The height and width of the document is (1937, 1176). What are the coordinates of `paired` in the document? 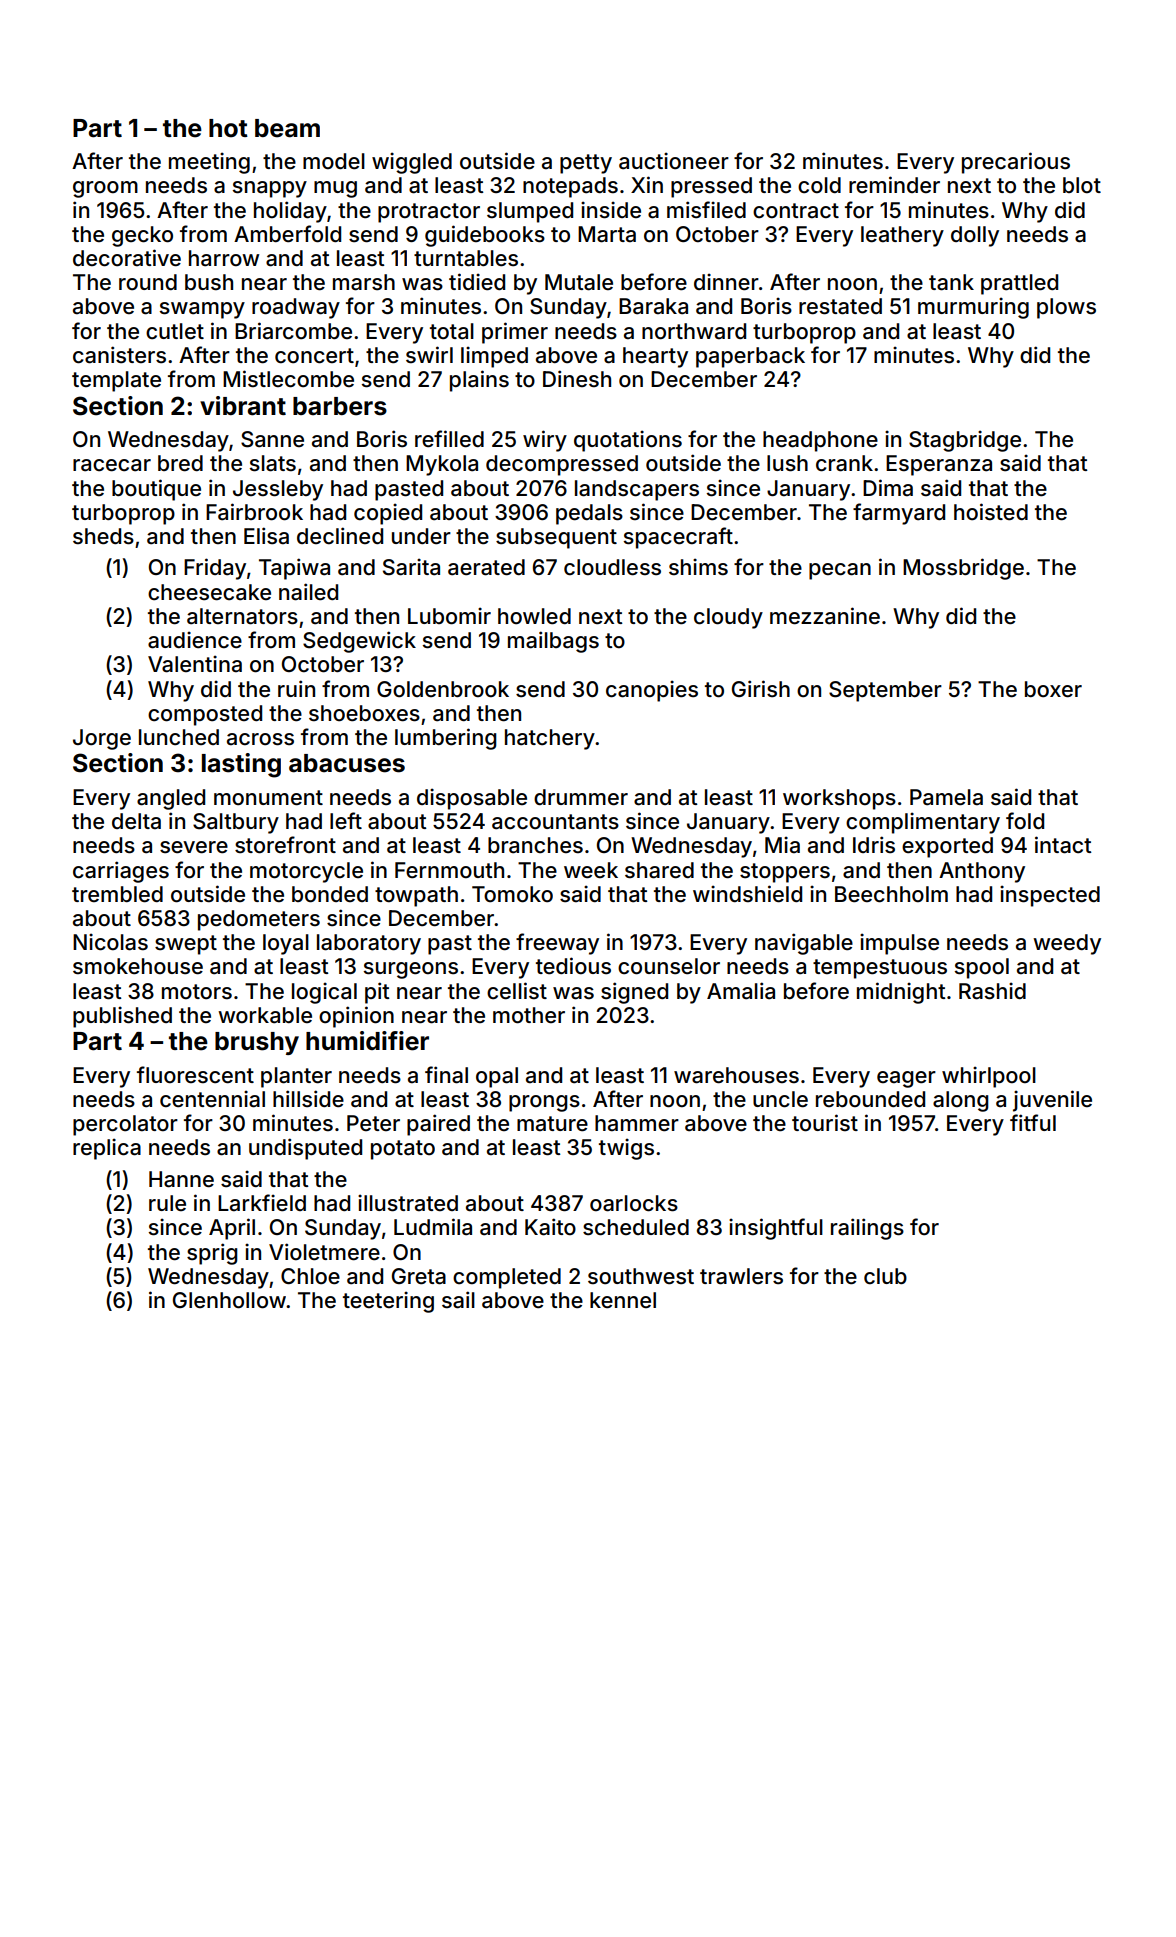 It's located at (438, 1125).
